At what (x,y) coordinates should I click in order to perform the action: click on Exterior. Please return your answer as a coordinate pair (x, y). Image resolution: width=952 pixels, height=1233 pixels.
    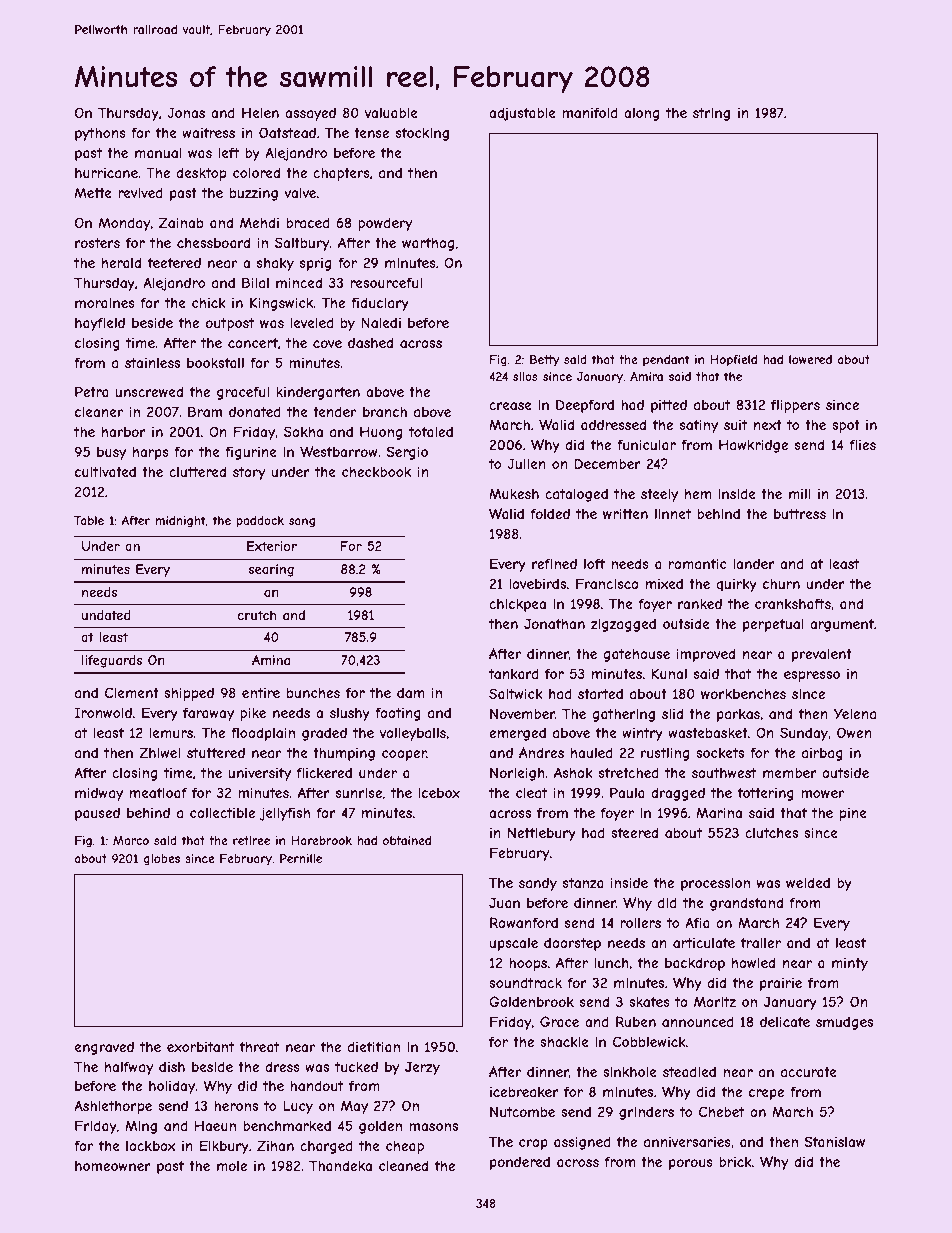
    Looking at the image, I should click on (272, 546).
